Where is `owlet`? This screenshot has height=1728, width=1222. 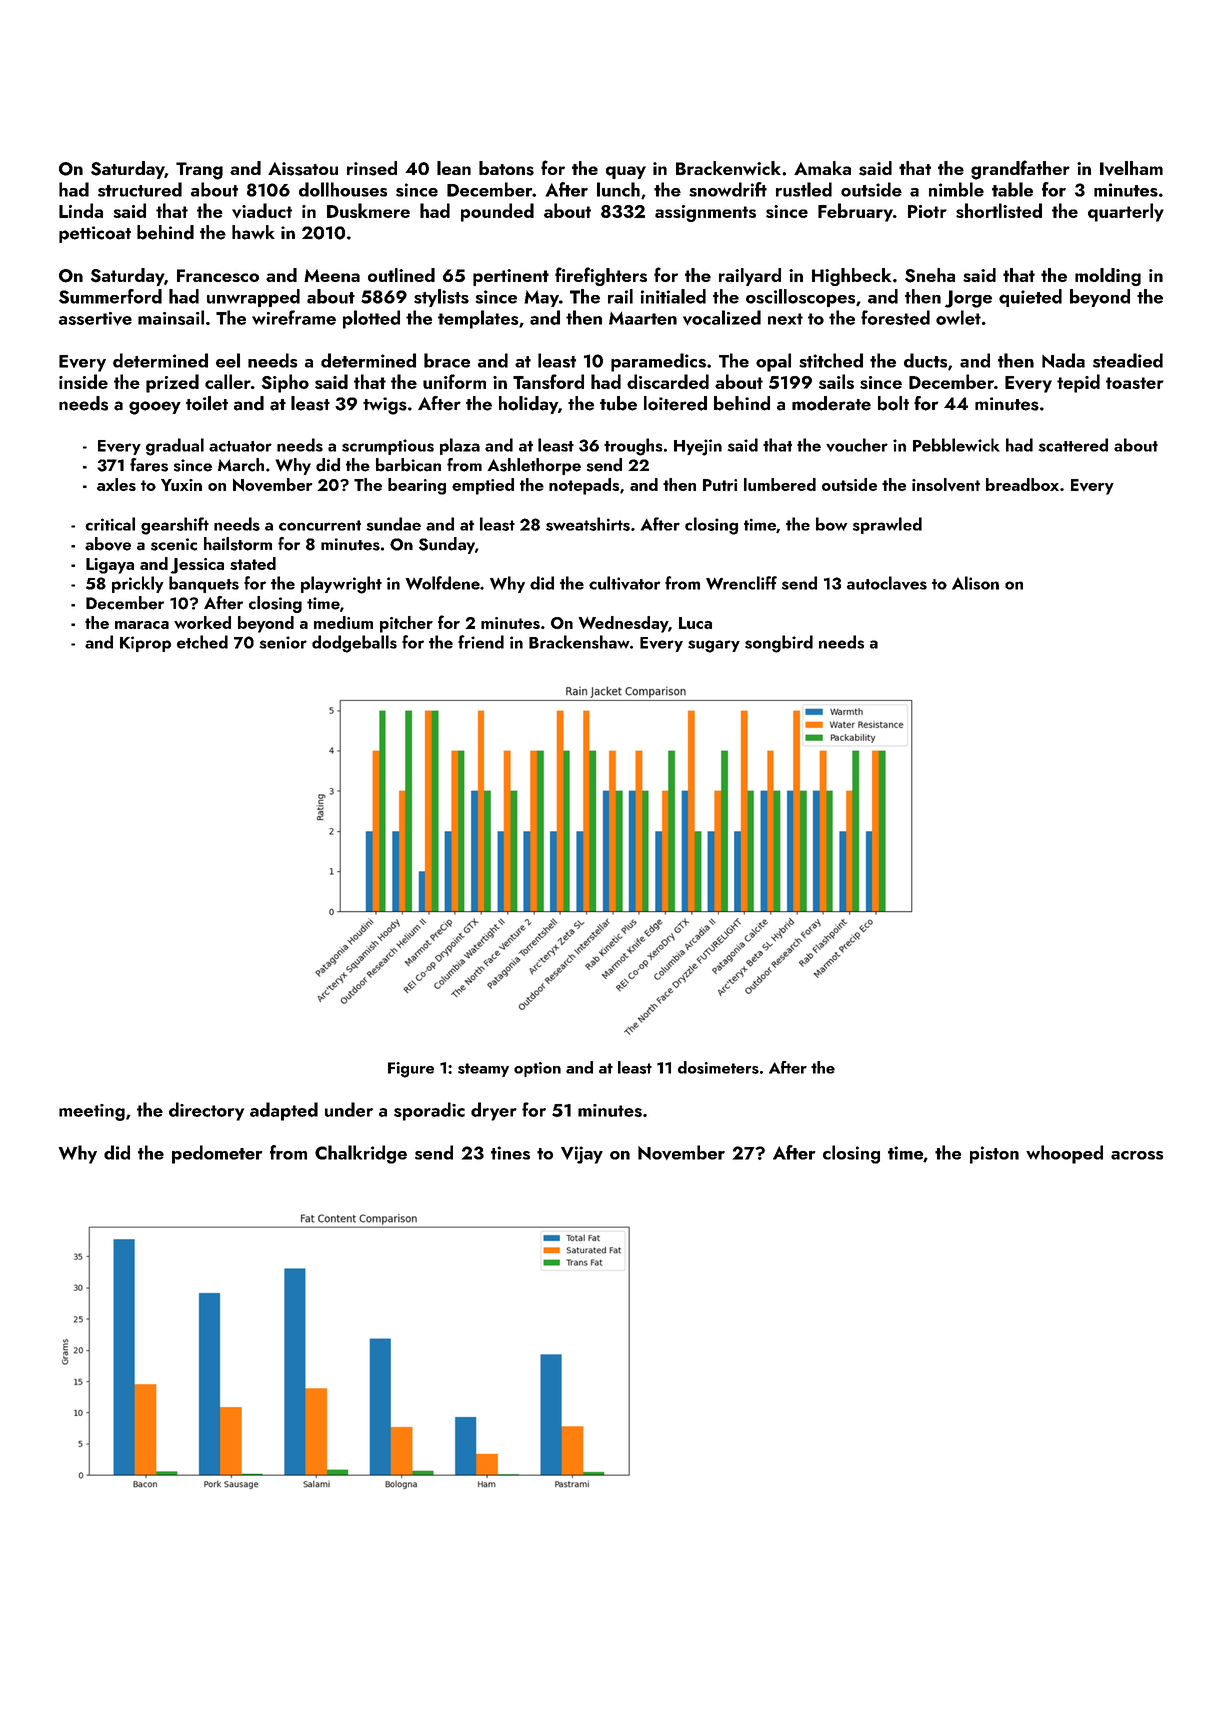
owlet is located at coordinates (958, 317).
